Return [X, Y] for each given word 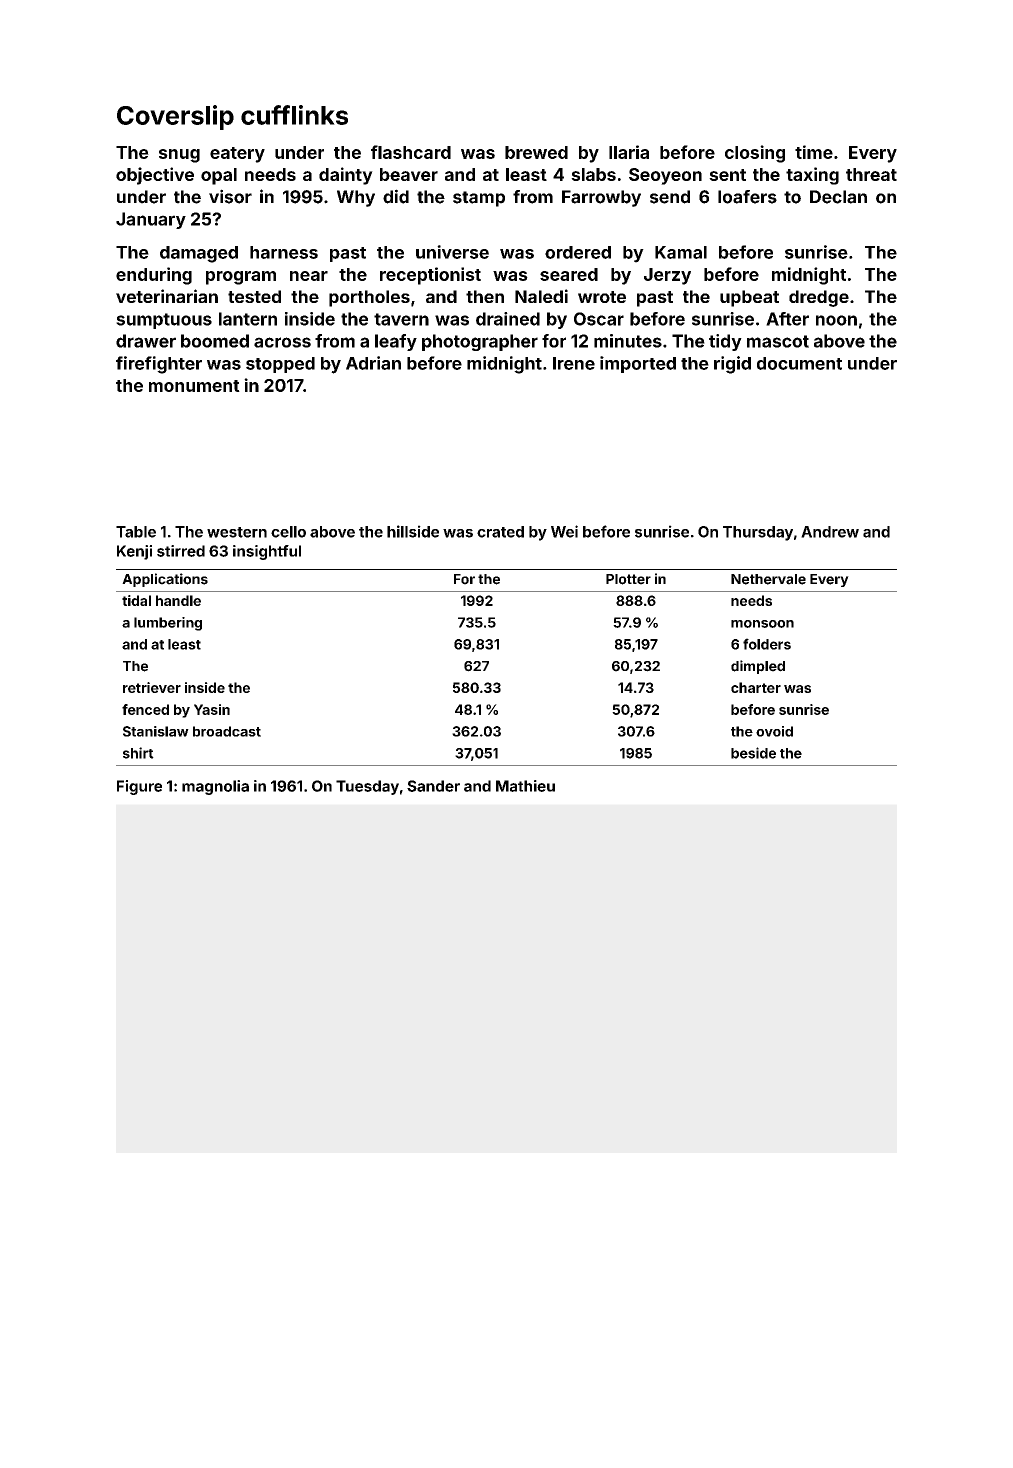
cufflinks [294, 115]
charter [756, 687]
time [814, 152]
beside [753, 753]
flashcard [411, 152]
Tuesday [367, 787]
